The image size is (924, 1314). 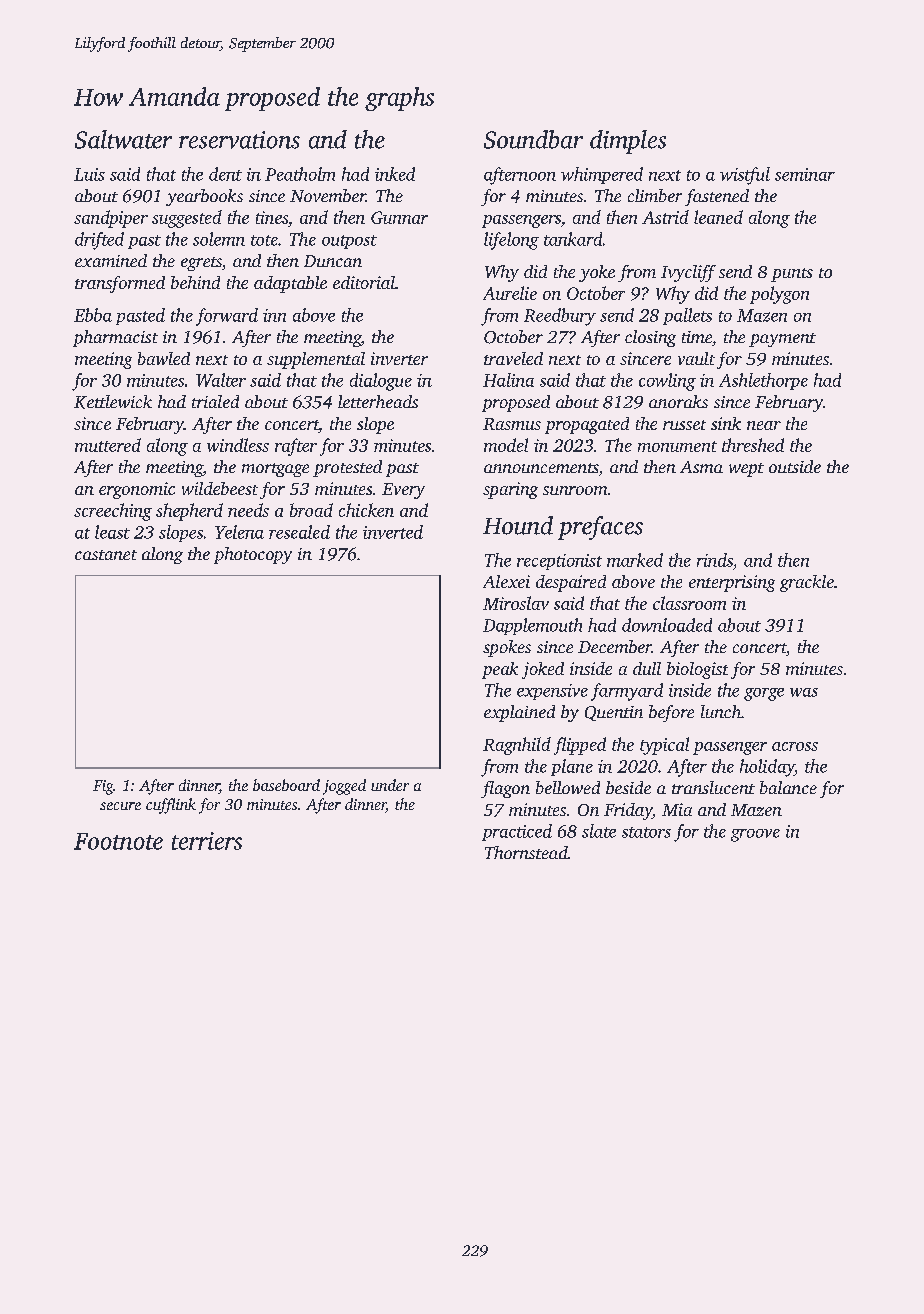 I want to click on terriers, so click(x=207, y=841).
